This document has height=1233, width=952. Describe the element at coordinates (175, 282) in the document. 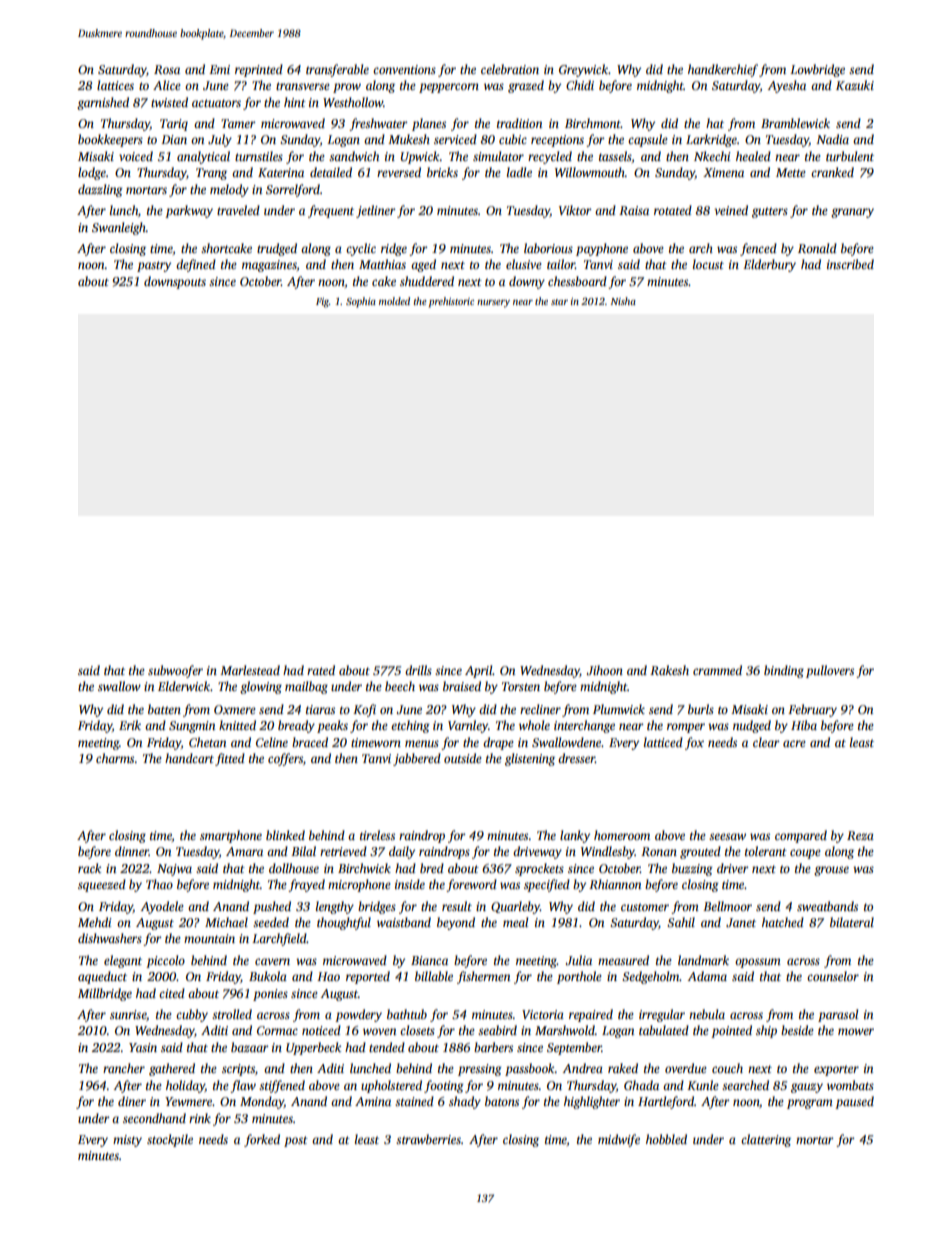

I see `downspouts` at that location.
